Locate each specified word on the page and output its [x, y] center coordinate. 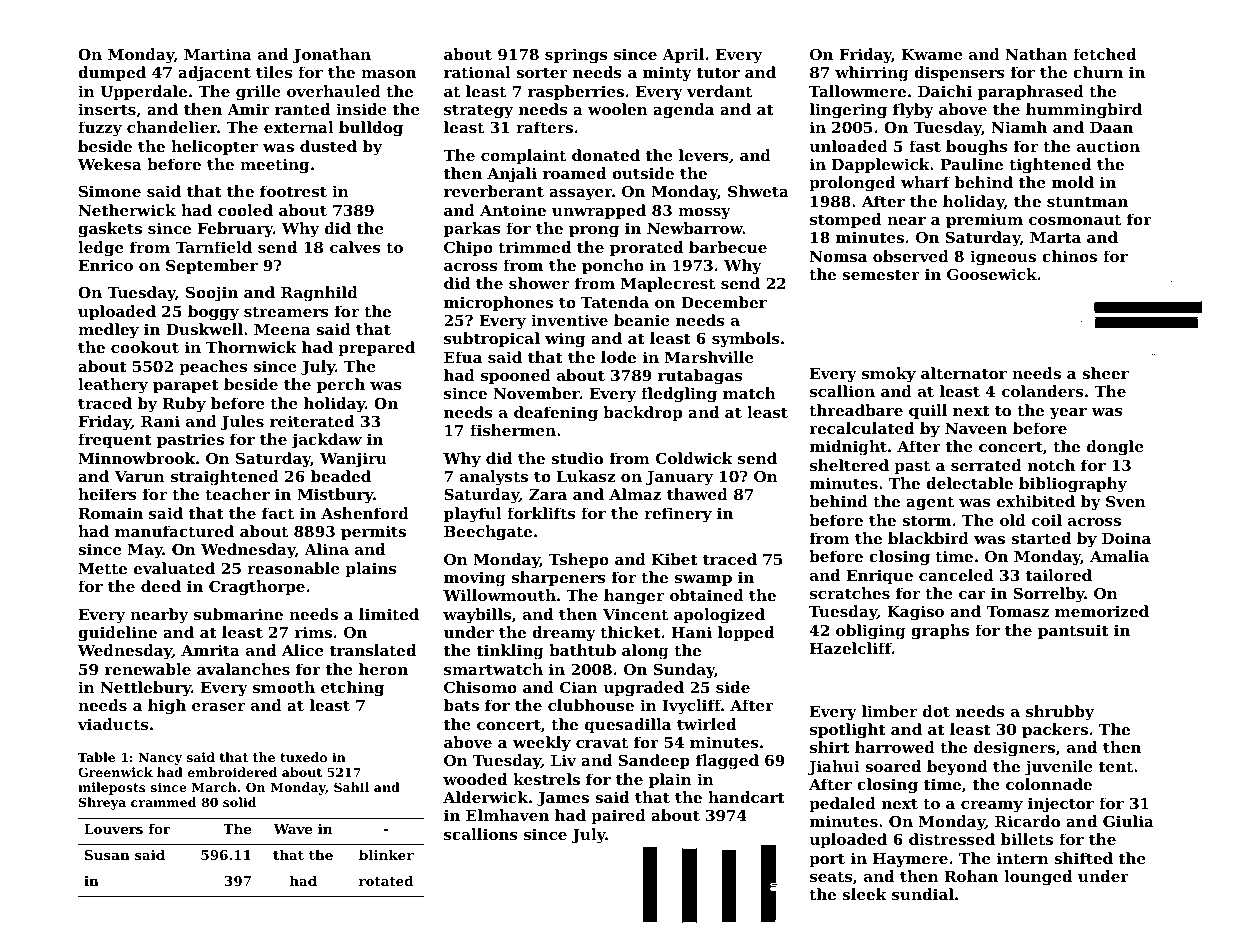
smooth [284, 687]
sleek [864, 894]
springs [576, 56]
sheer [1105, 373]
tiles [274, 72]
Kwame [932, 54]
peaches [213, 367]
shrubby [1060, 713]
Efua [463, 357]
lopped [746, 633]
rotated [386, 880]
